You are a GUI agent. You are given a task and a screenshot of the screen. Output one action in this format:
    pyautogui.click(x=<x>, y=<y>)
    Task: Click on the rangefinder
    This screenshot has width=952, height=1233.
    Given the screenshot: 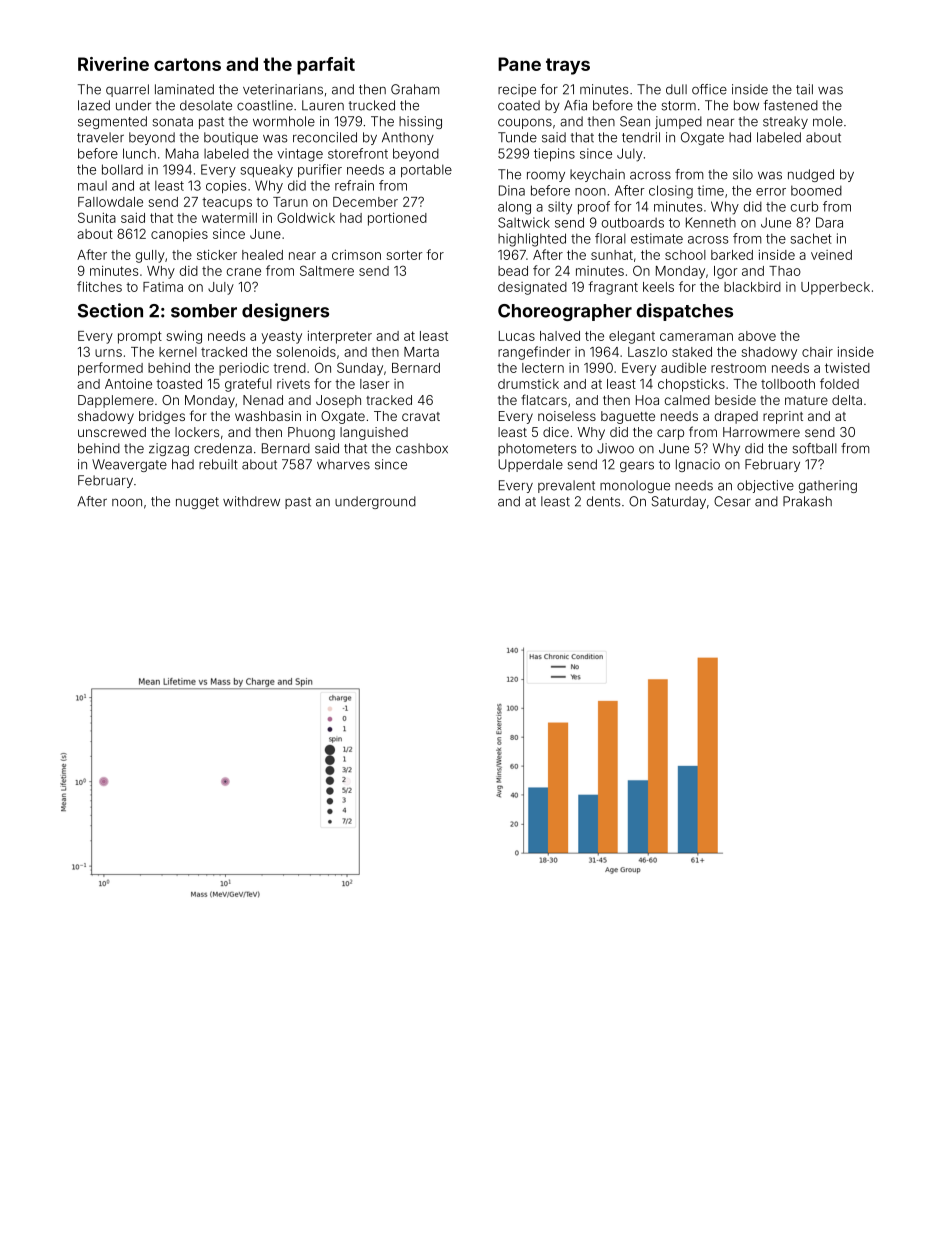 What is the action you would take?
    pyautogui.click(x=534, y=353)
